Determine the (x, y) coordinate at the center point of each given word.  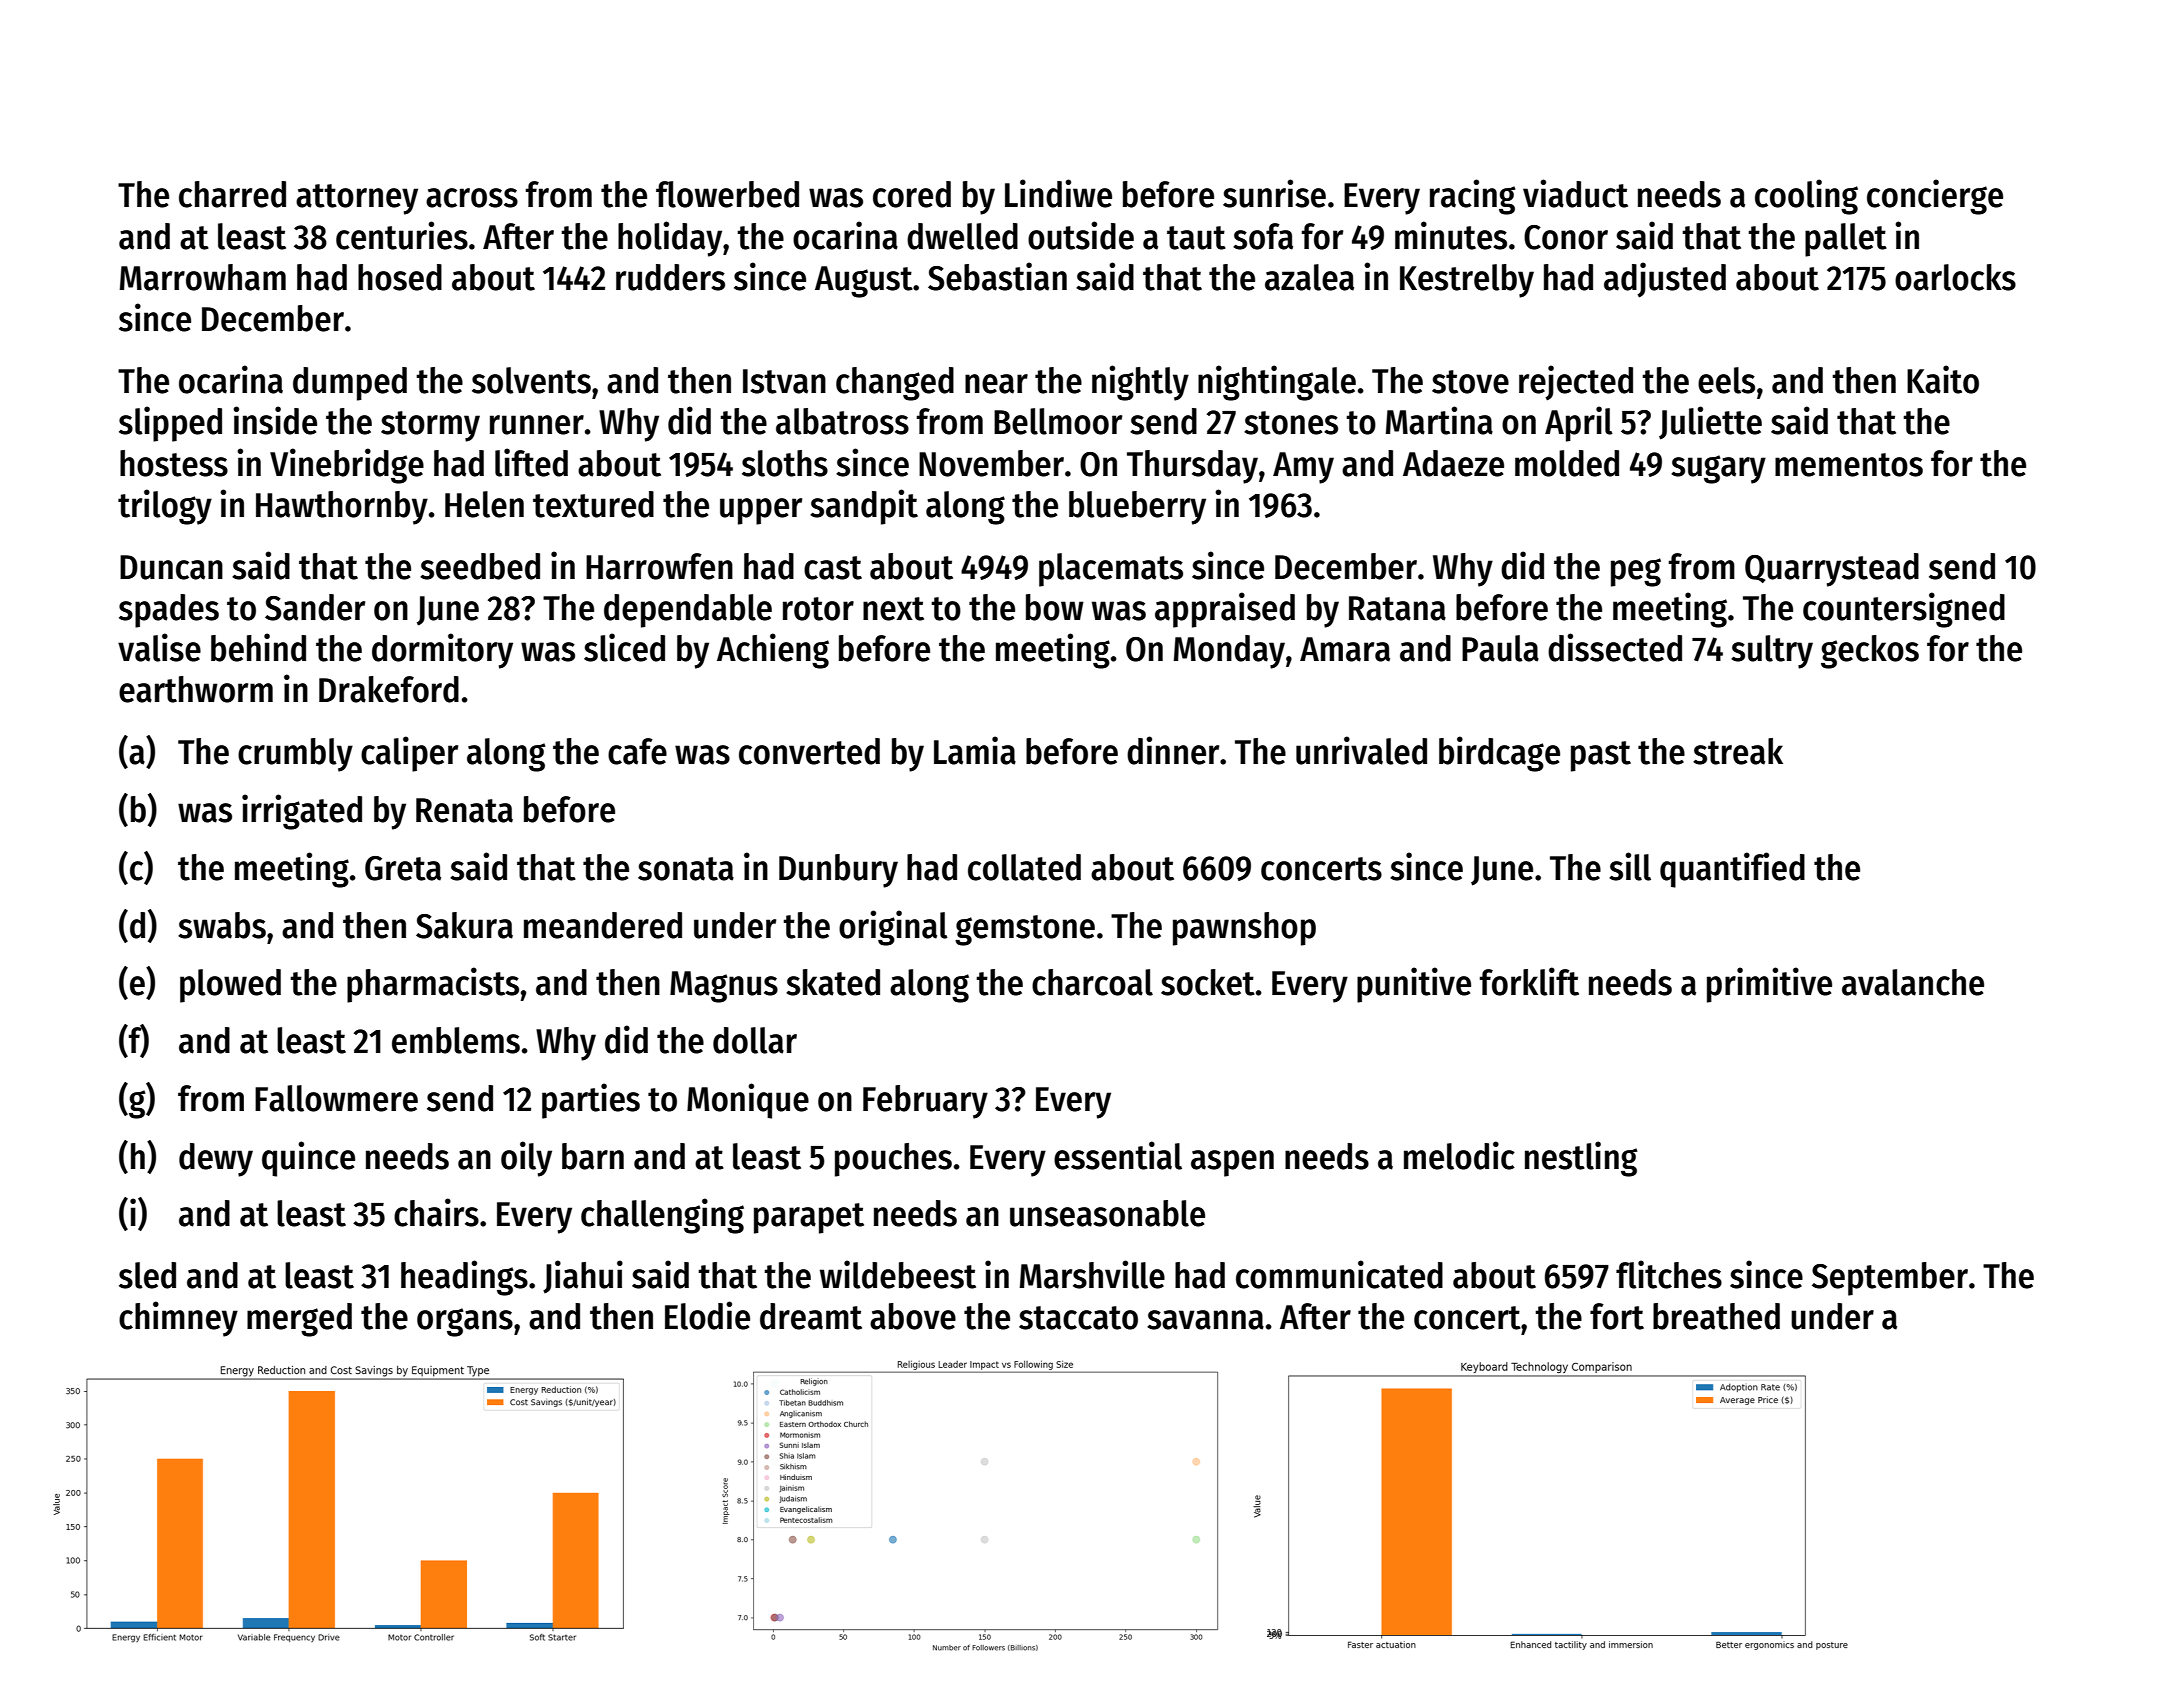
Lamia (975, 750)
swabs (222, 925)
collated (1024, 867)
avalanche (1913, 982)
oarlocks (1955, 277)
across (472, 198)
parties (591, 1101)
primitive (1769, 985)
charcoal (1092, 982)
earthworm (196, 689)
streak (1738, 751)
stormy (430, 426)
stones (1291, 423)
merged (299, 1320)
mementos (1849, 465)
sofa (1263, 236)
